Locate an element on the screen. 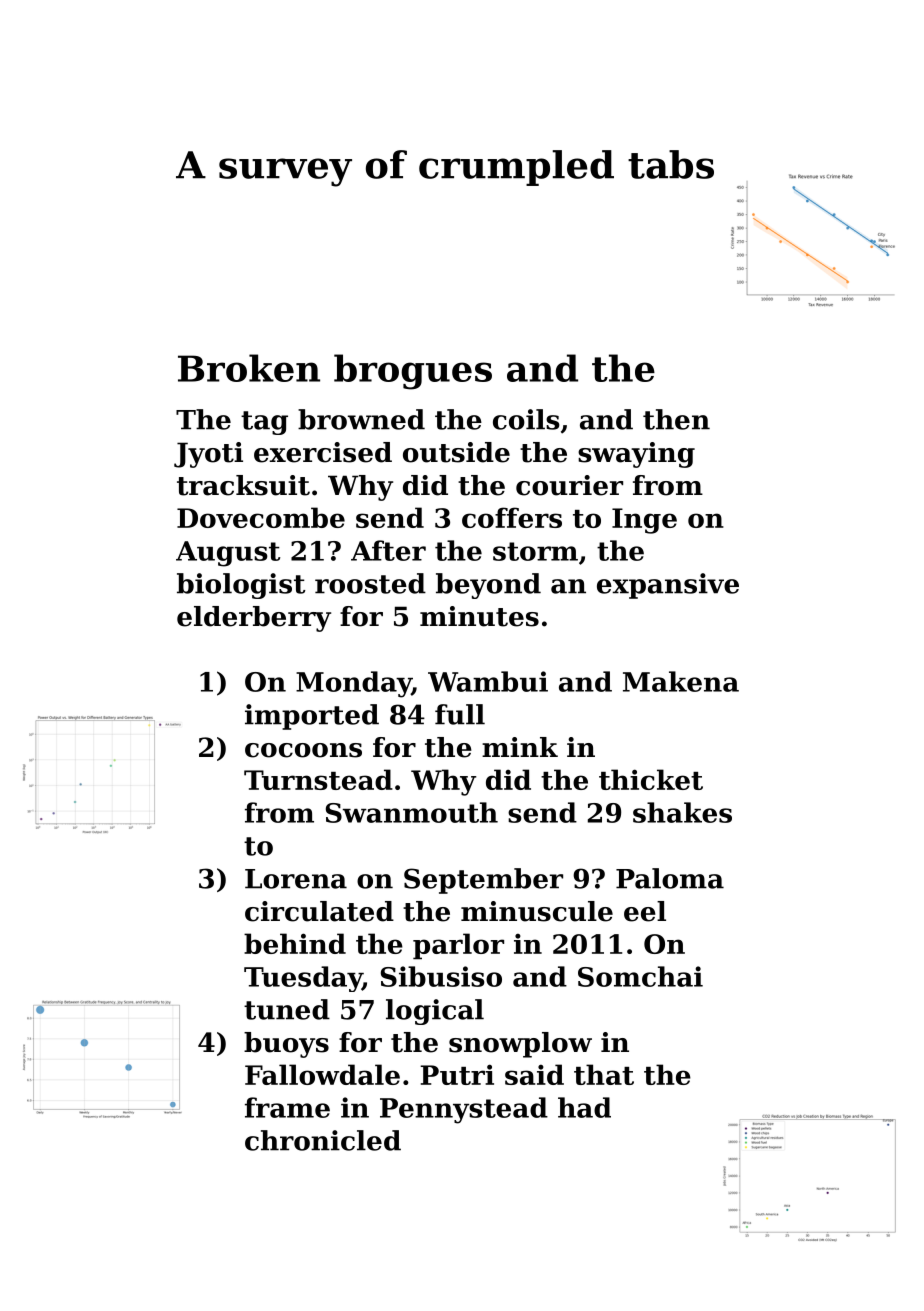  thicket is located at coordinates (651, 779).
